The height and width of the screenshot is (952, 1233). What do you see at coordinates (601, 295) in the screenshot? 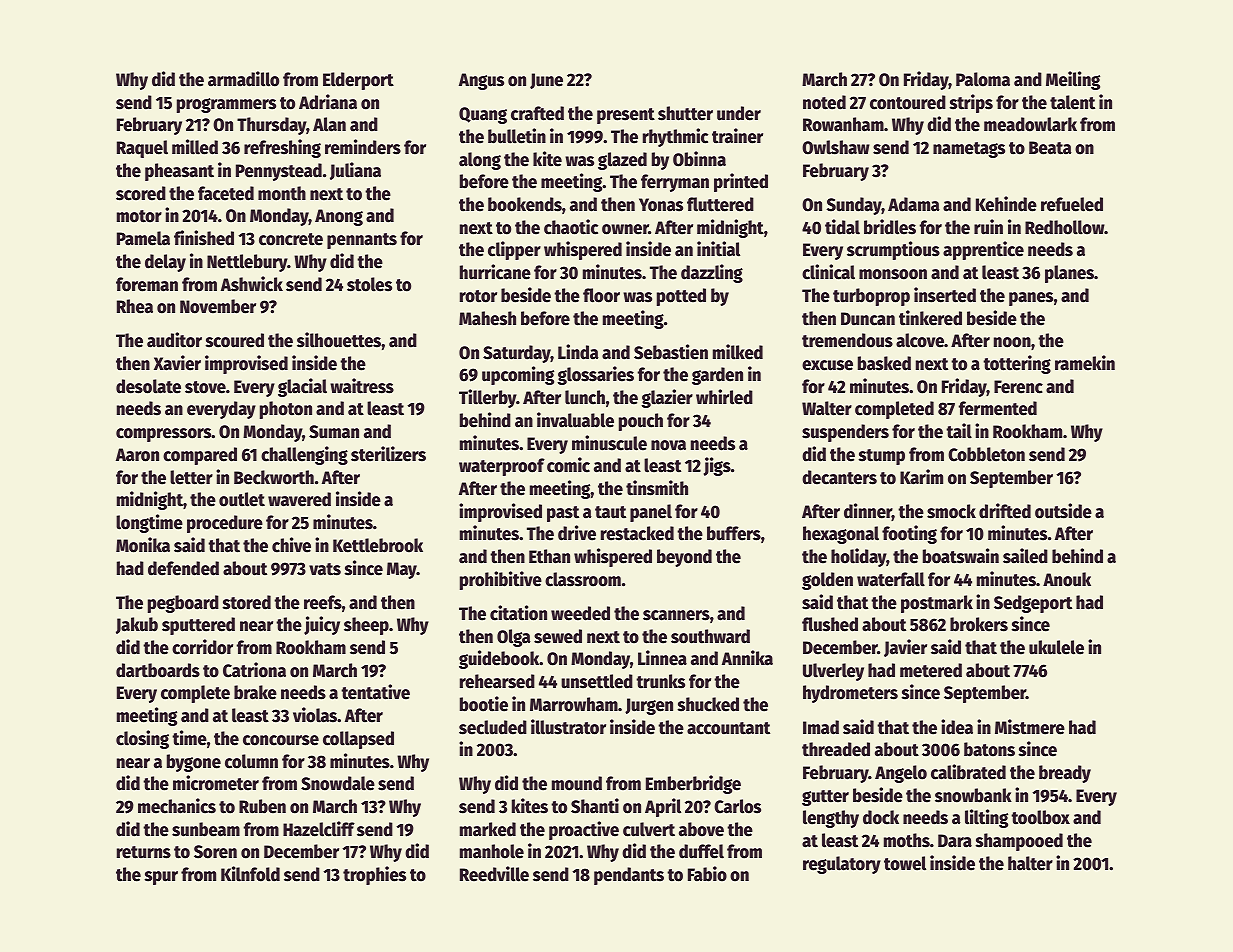
I see `floor` at bounding box center [601, 295].
